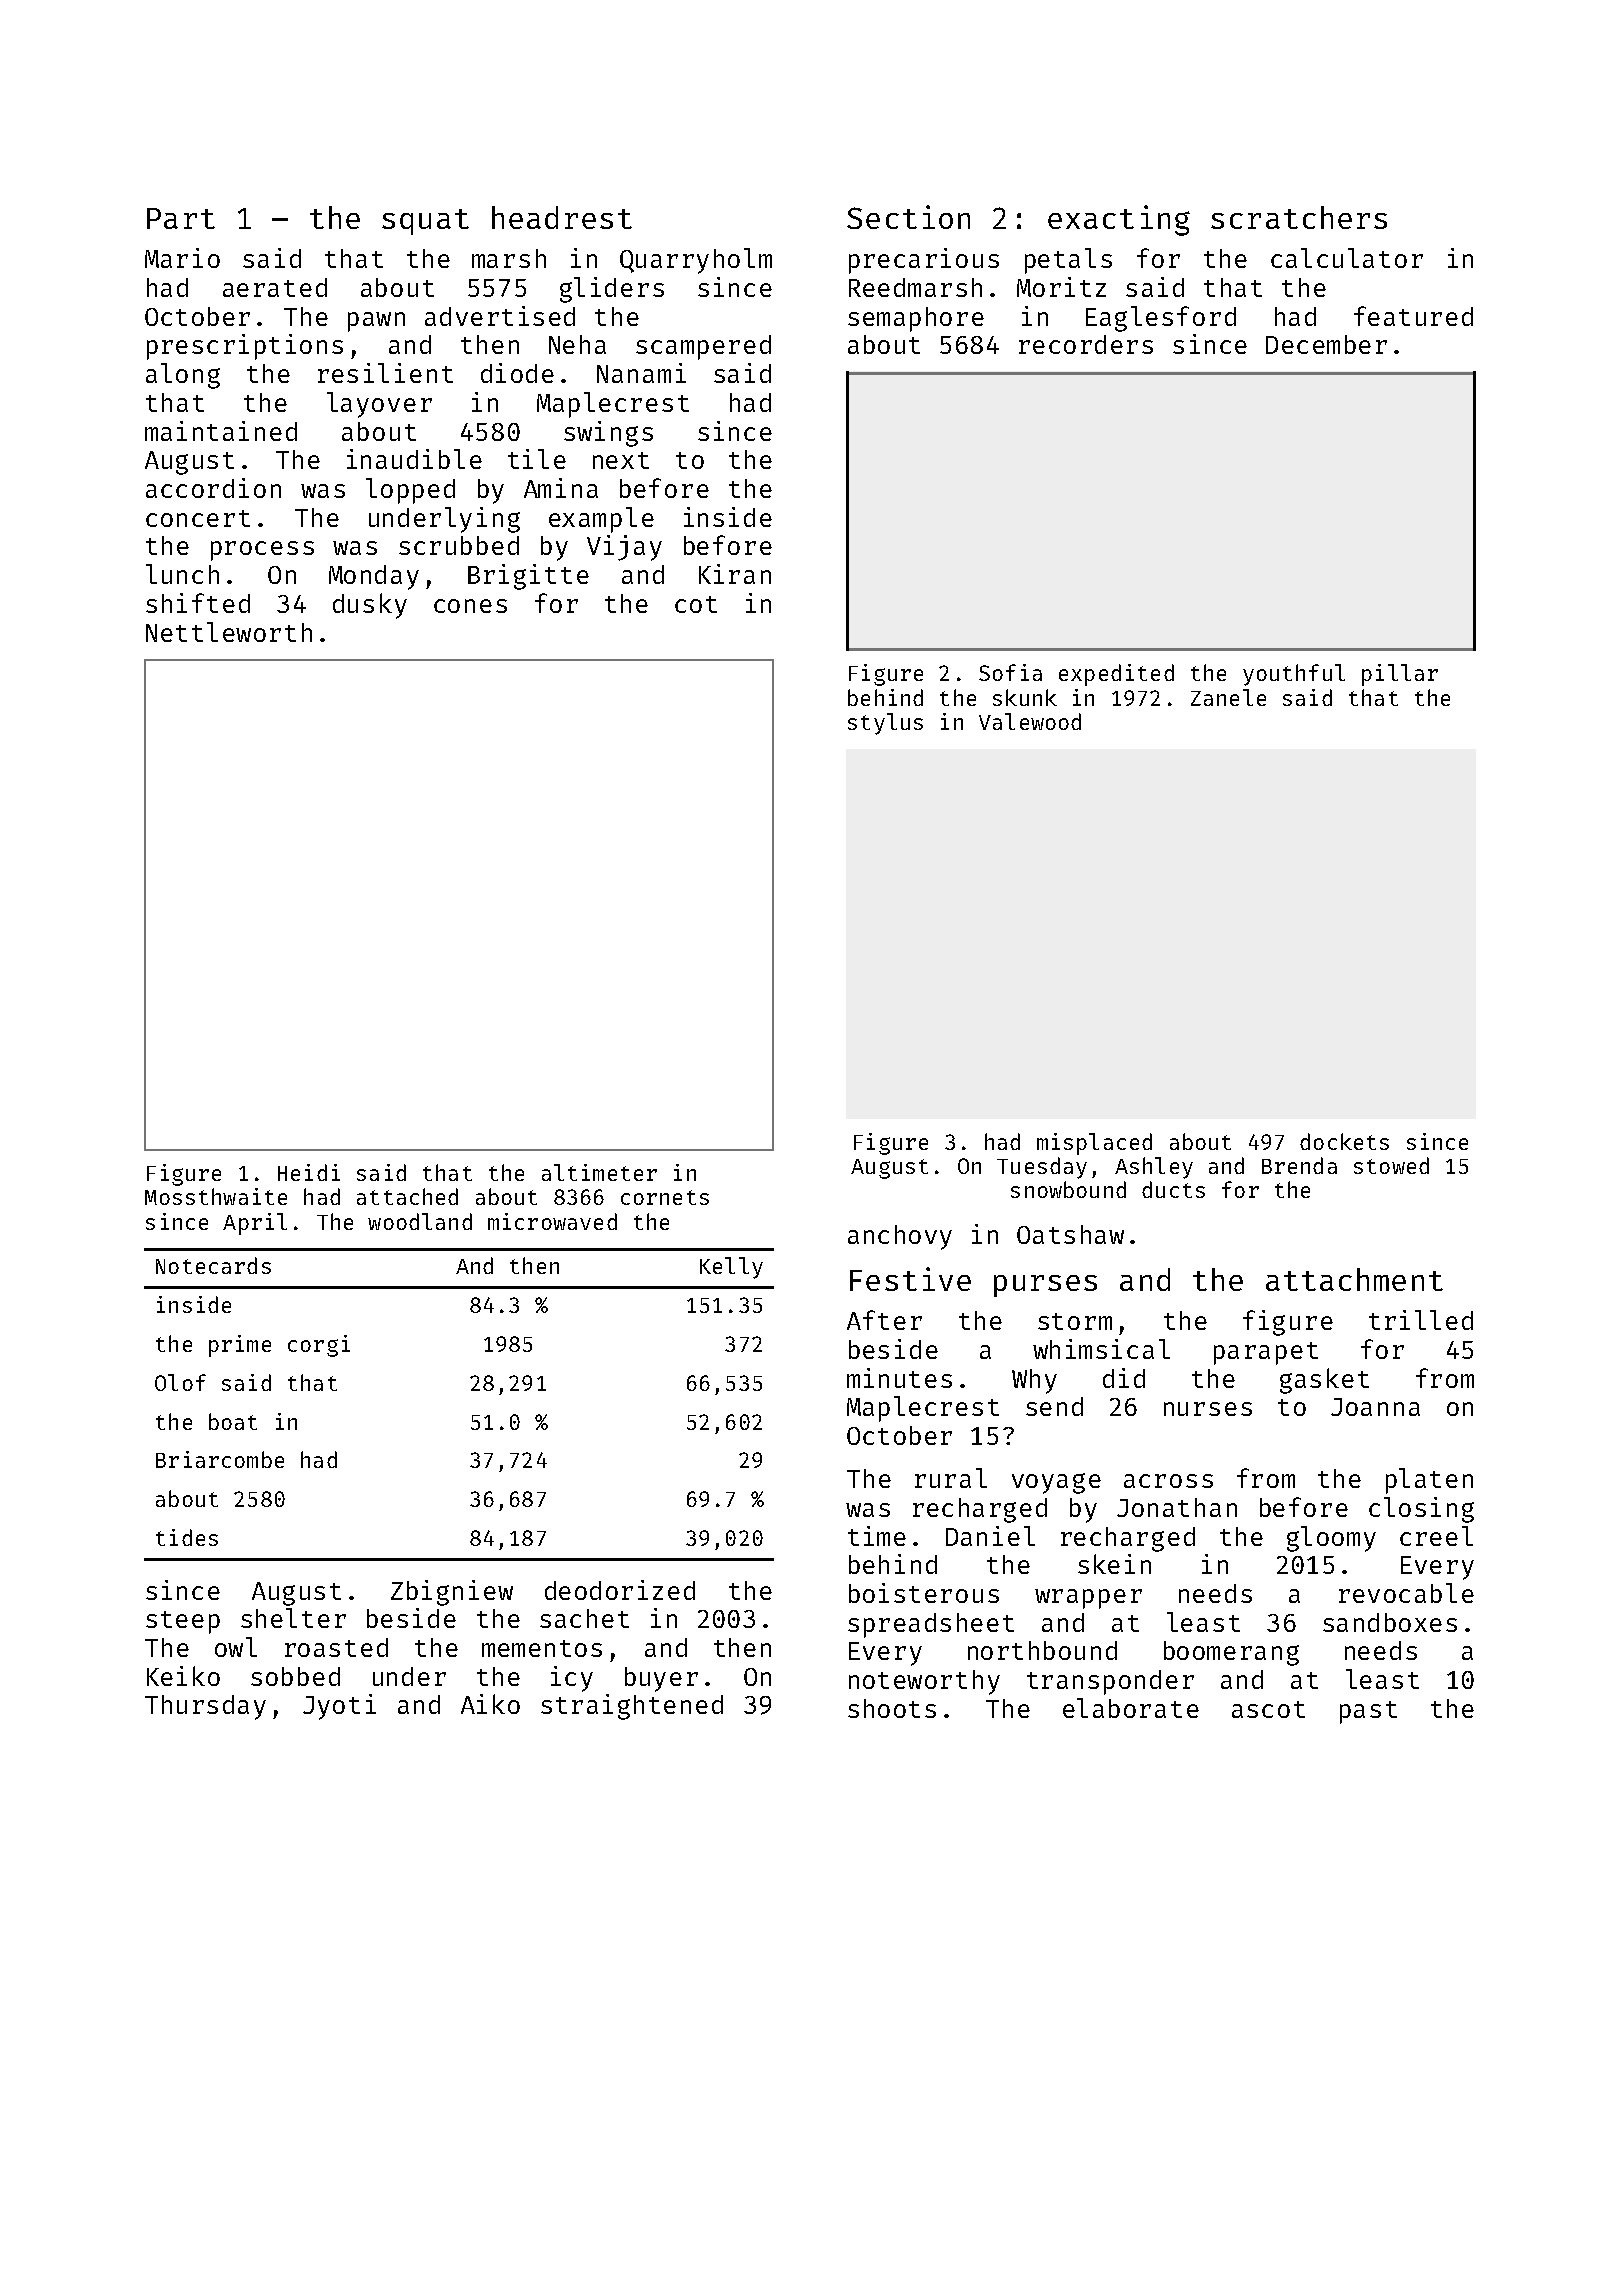 The image size is (1620, 2292). I want to click on gasket, so click(1324, 1381).
